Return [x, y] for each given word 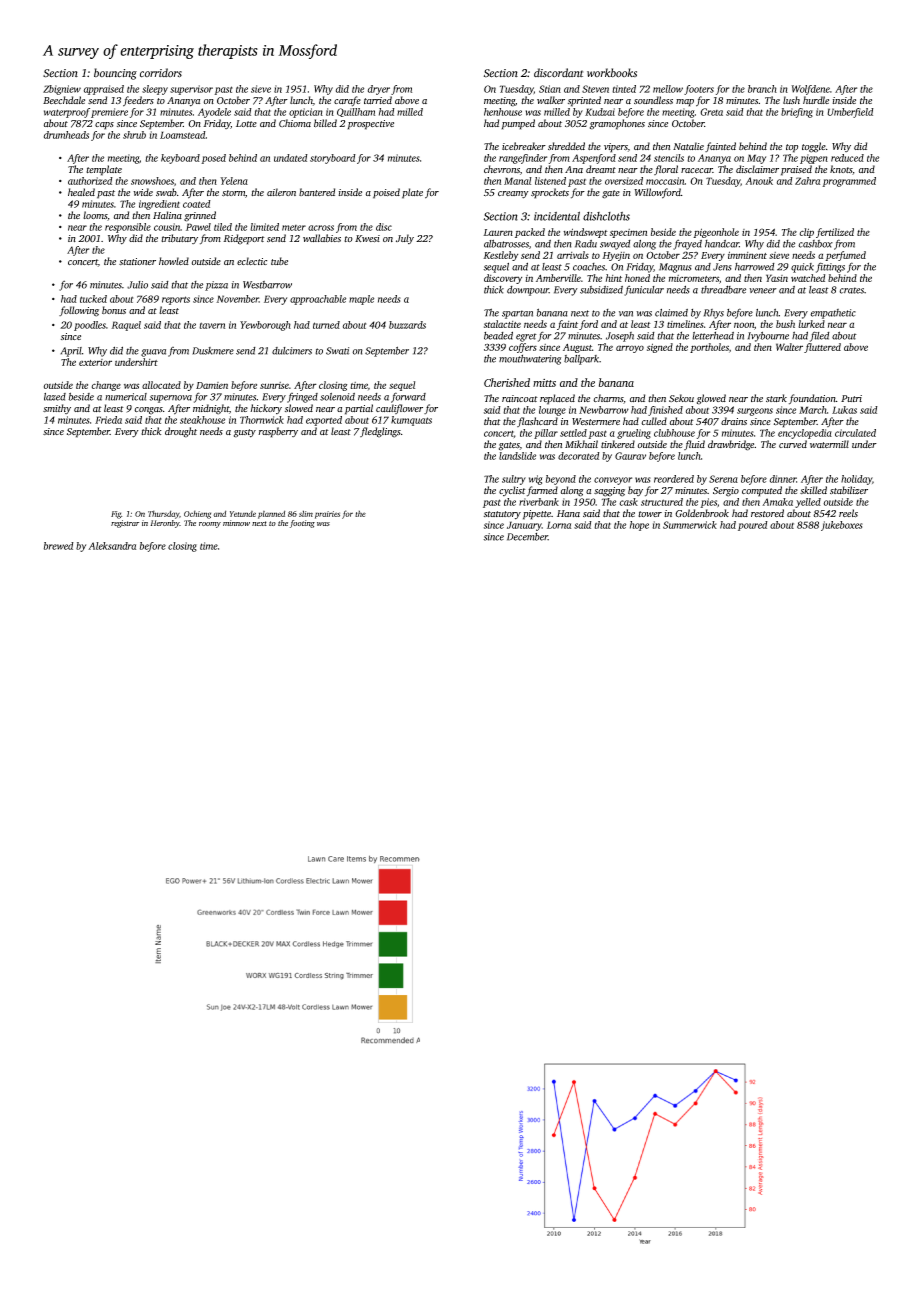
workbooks [612, 73]
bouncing [115, 74]
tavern [212, 325]
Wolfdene [810, 90]
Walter [789, 347]
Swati [337, 351]
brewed [59, 546]
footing [302, 524]
